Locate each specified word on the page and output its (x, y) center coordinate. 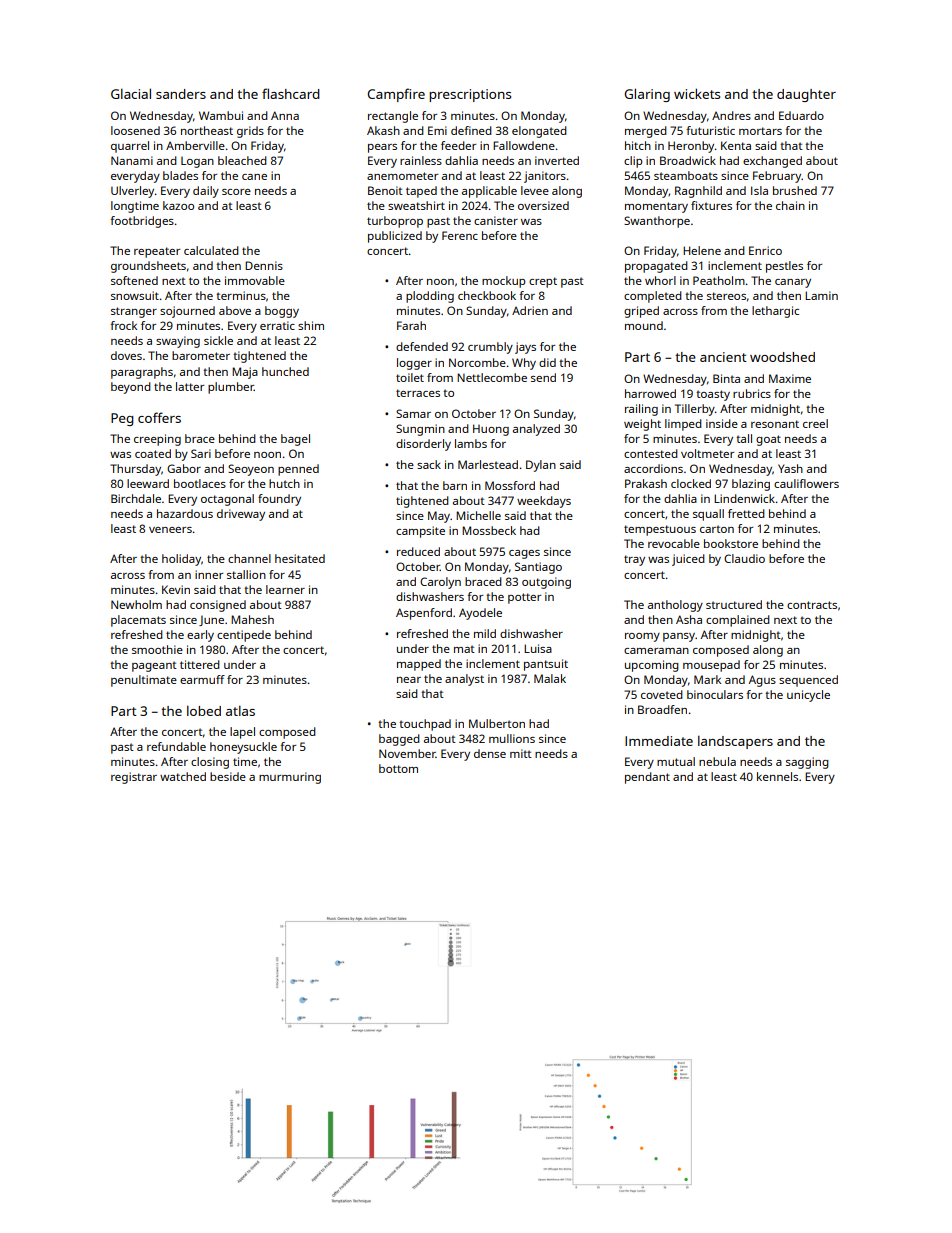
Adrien (530, 310)
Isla (759, 190)
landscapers (735, 742)
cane (254, 177)
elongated (539, 132)
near (409, 680)
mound (644, 325)
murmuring (290, 778)
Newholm (136, 604)
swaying (178, 342)
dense (490, 753)
